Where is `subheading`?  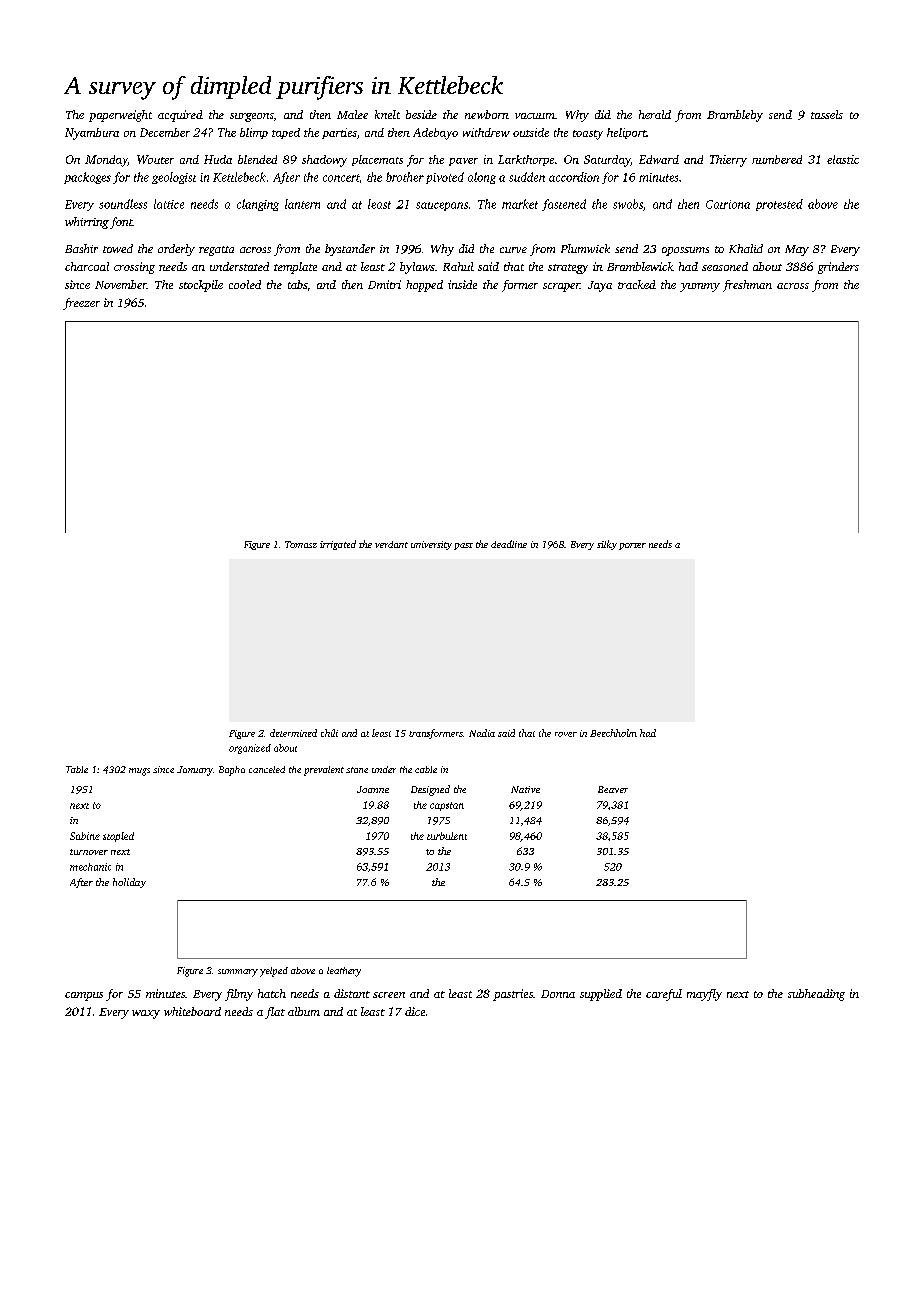 subheading is located at coordinates (816, 995).
